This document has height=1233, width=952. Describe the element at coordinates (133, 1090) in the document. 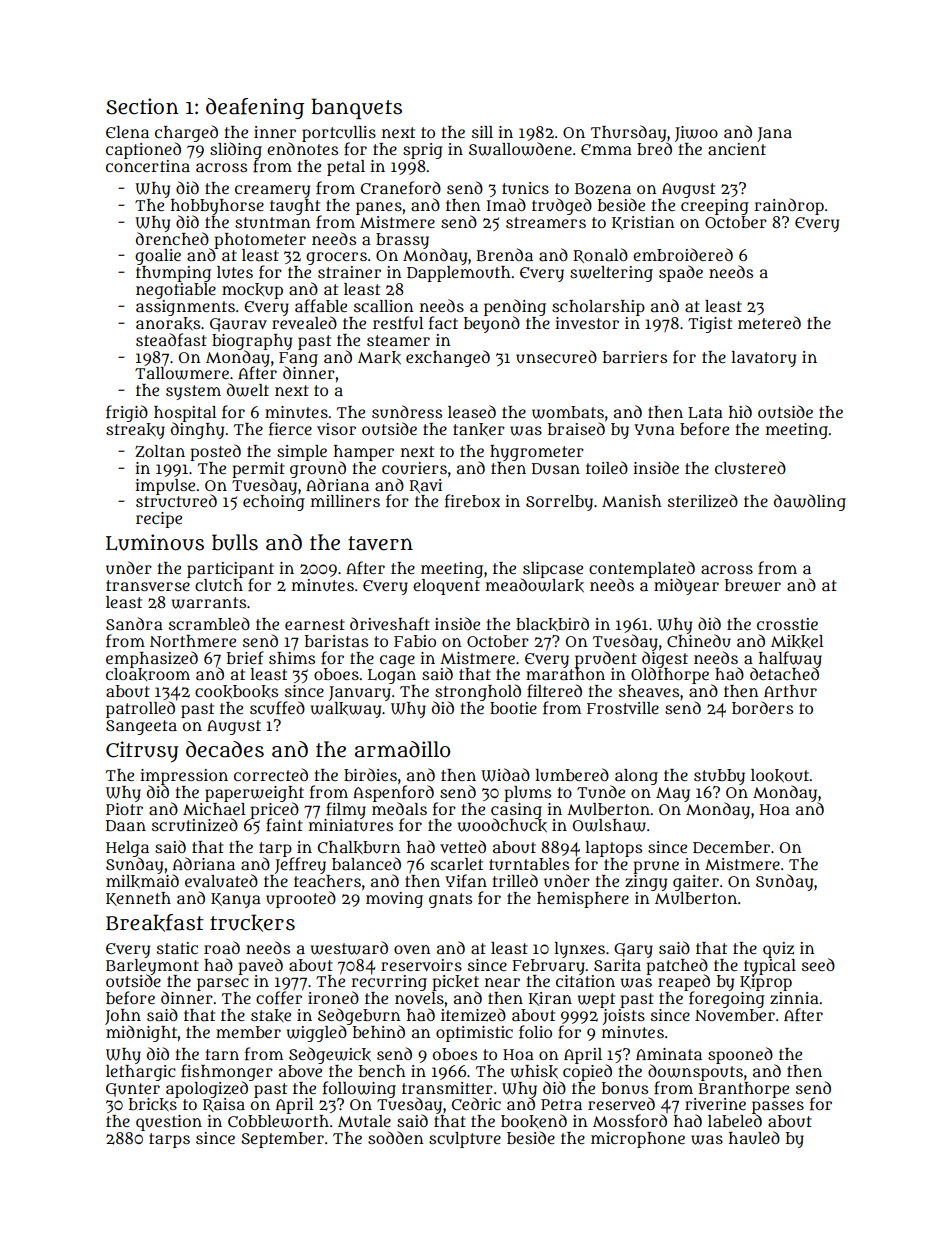

I see `Gunter` at that location.
